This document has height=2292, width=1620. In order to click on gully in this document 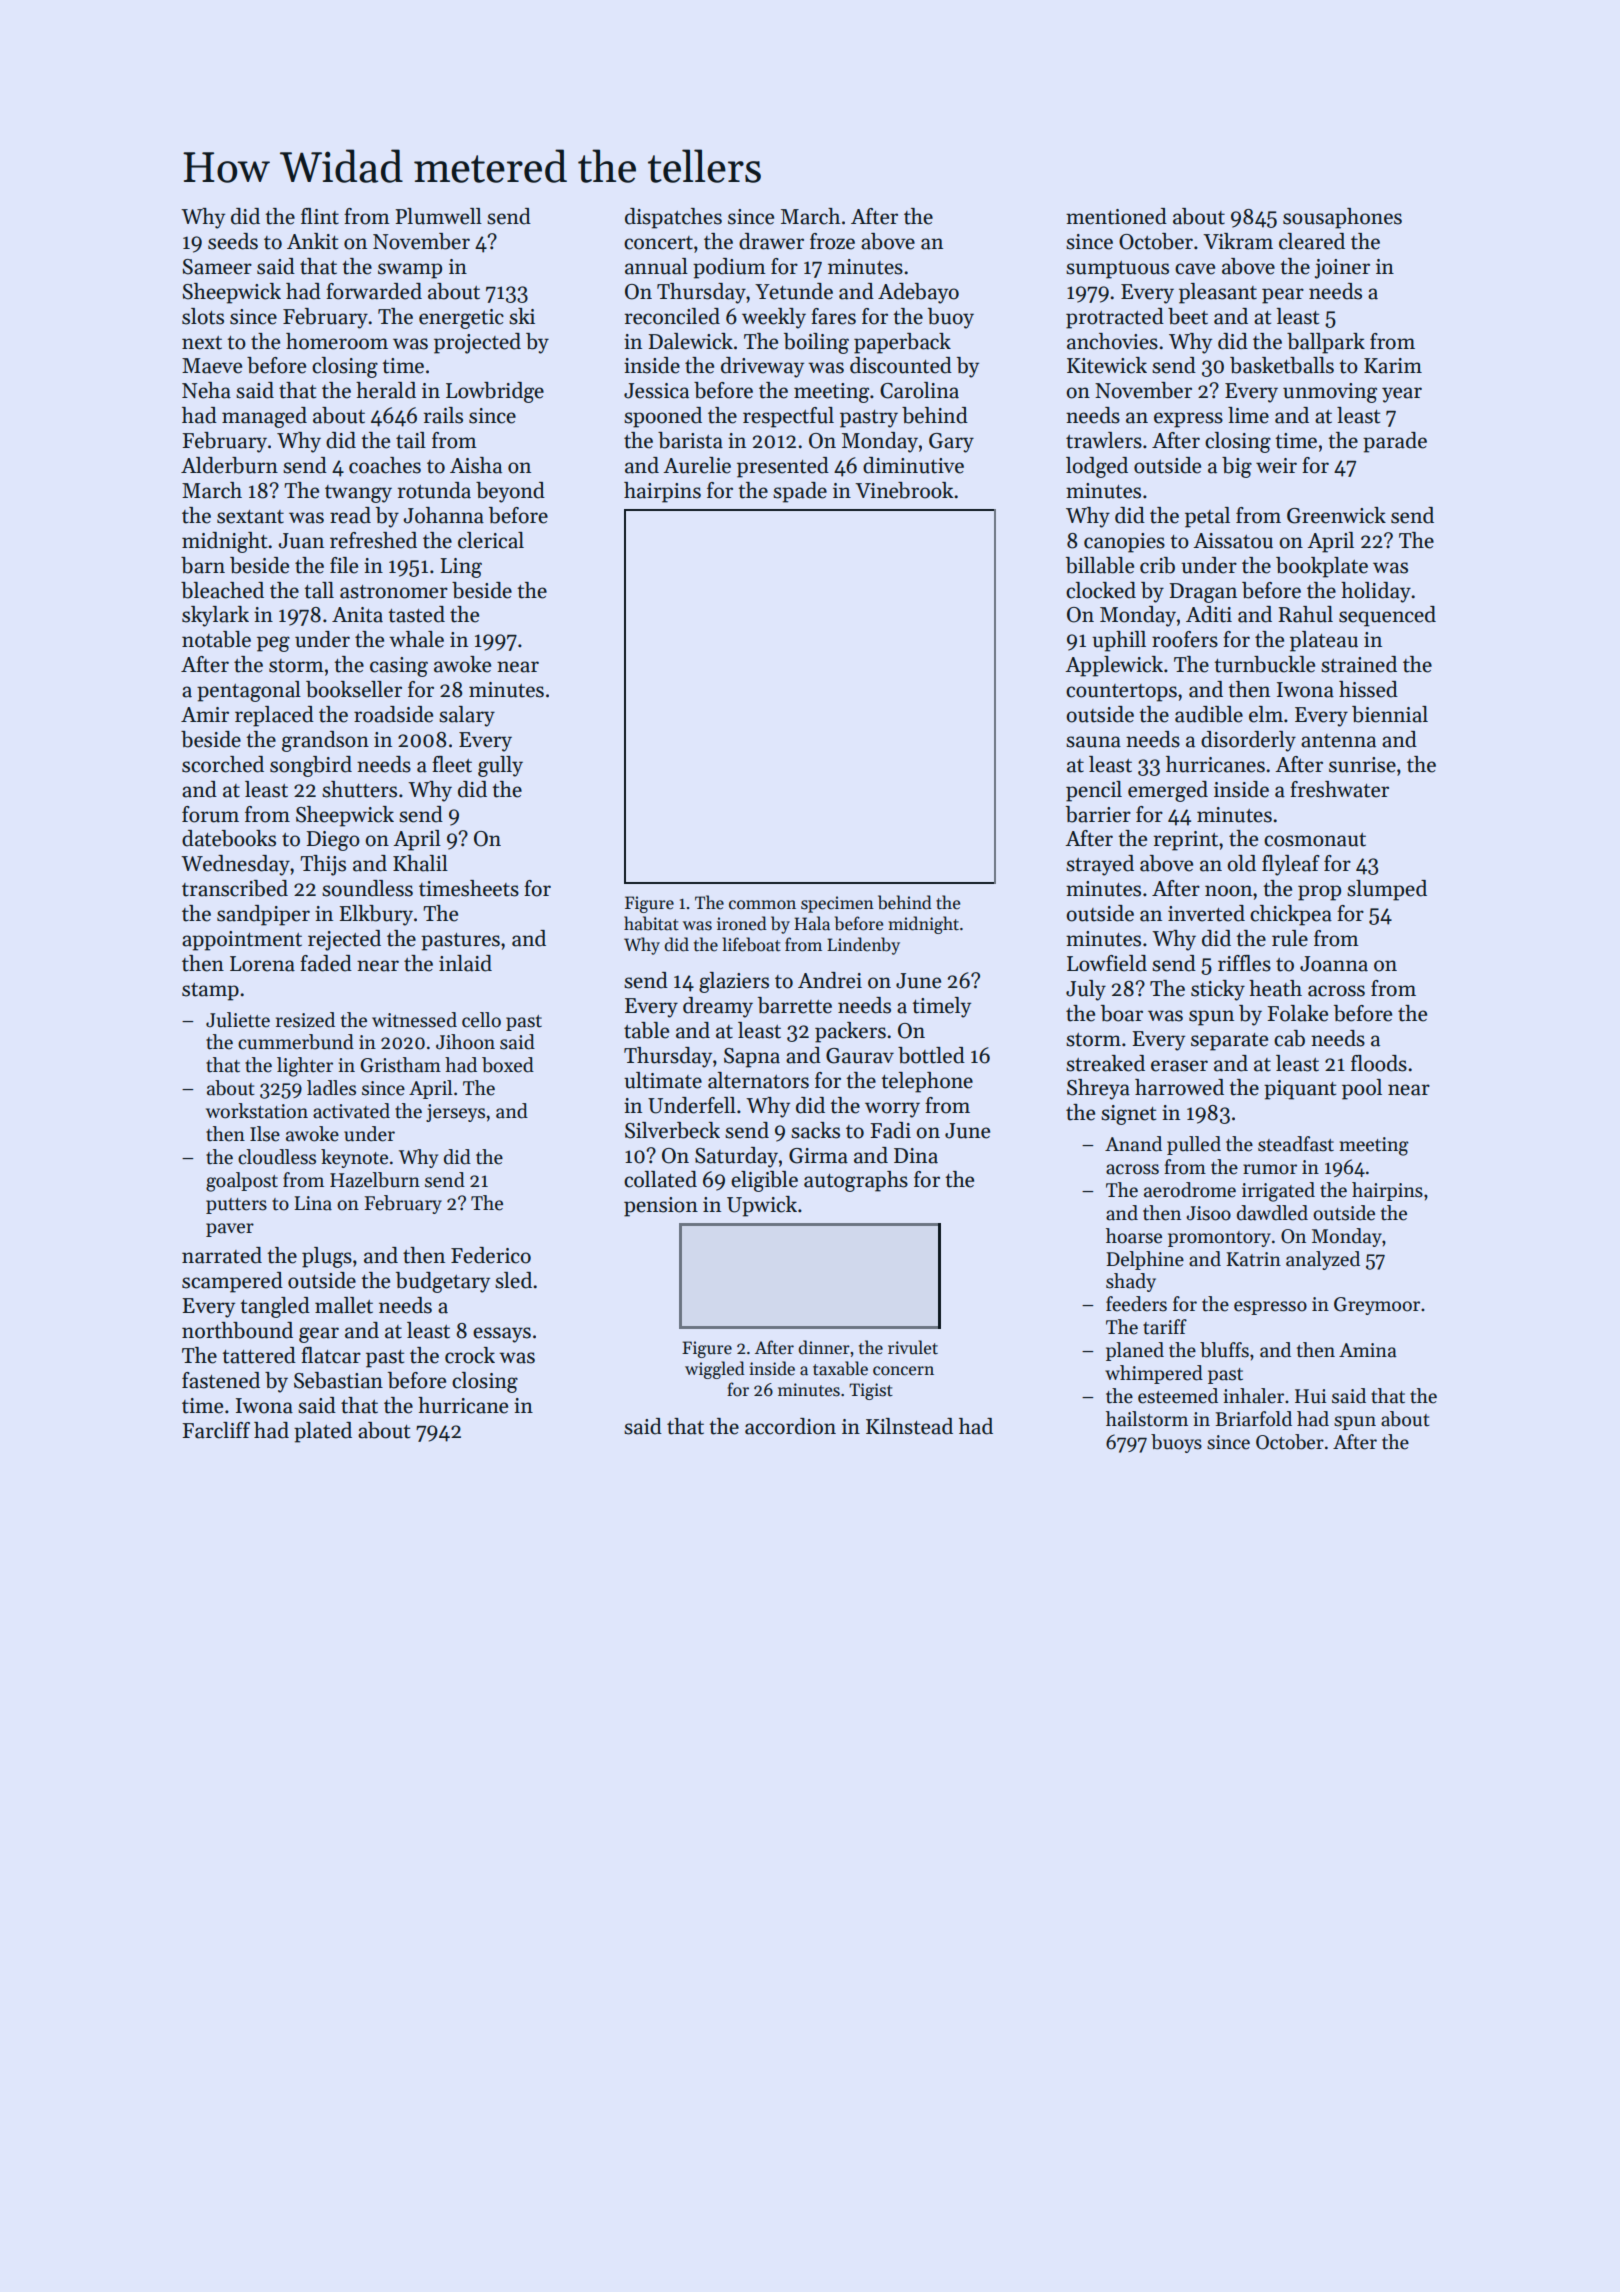, I will do `click(500, 766)`.
